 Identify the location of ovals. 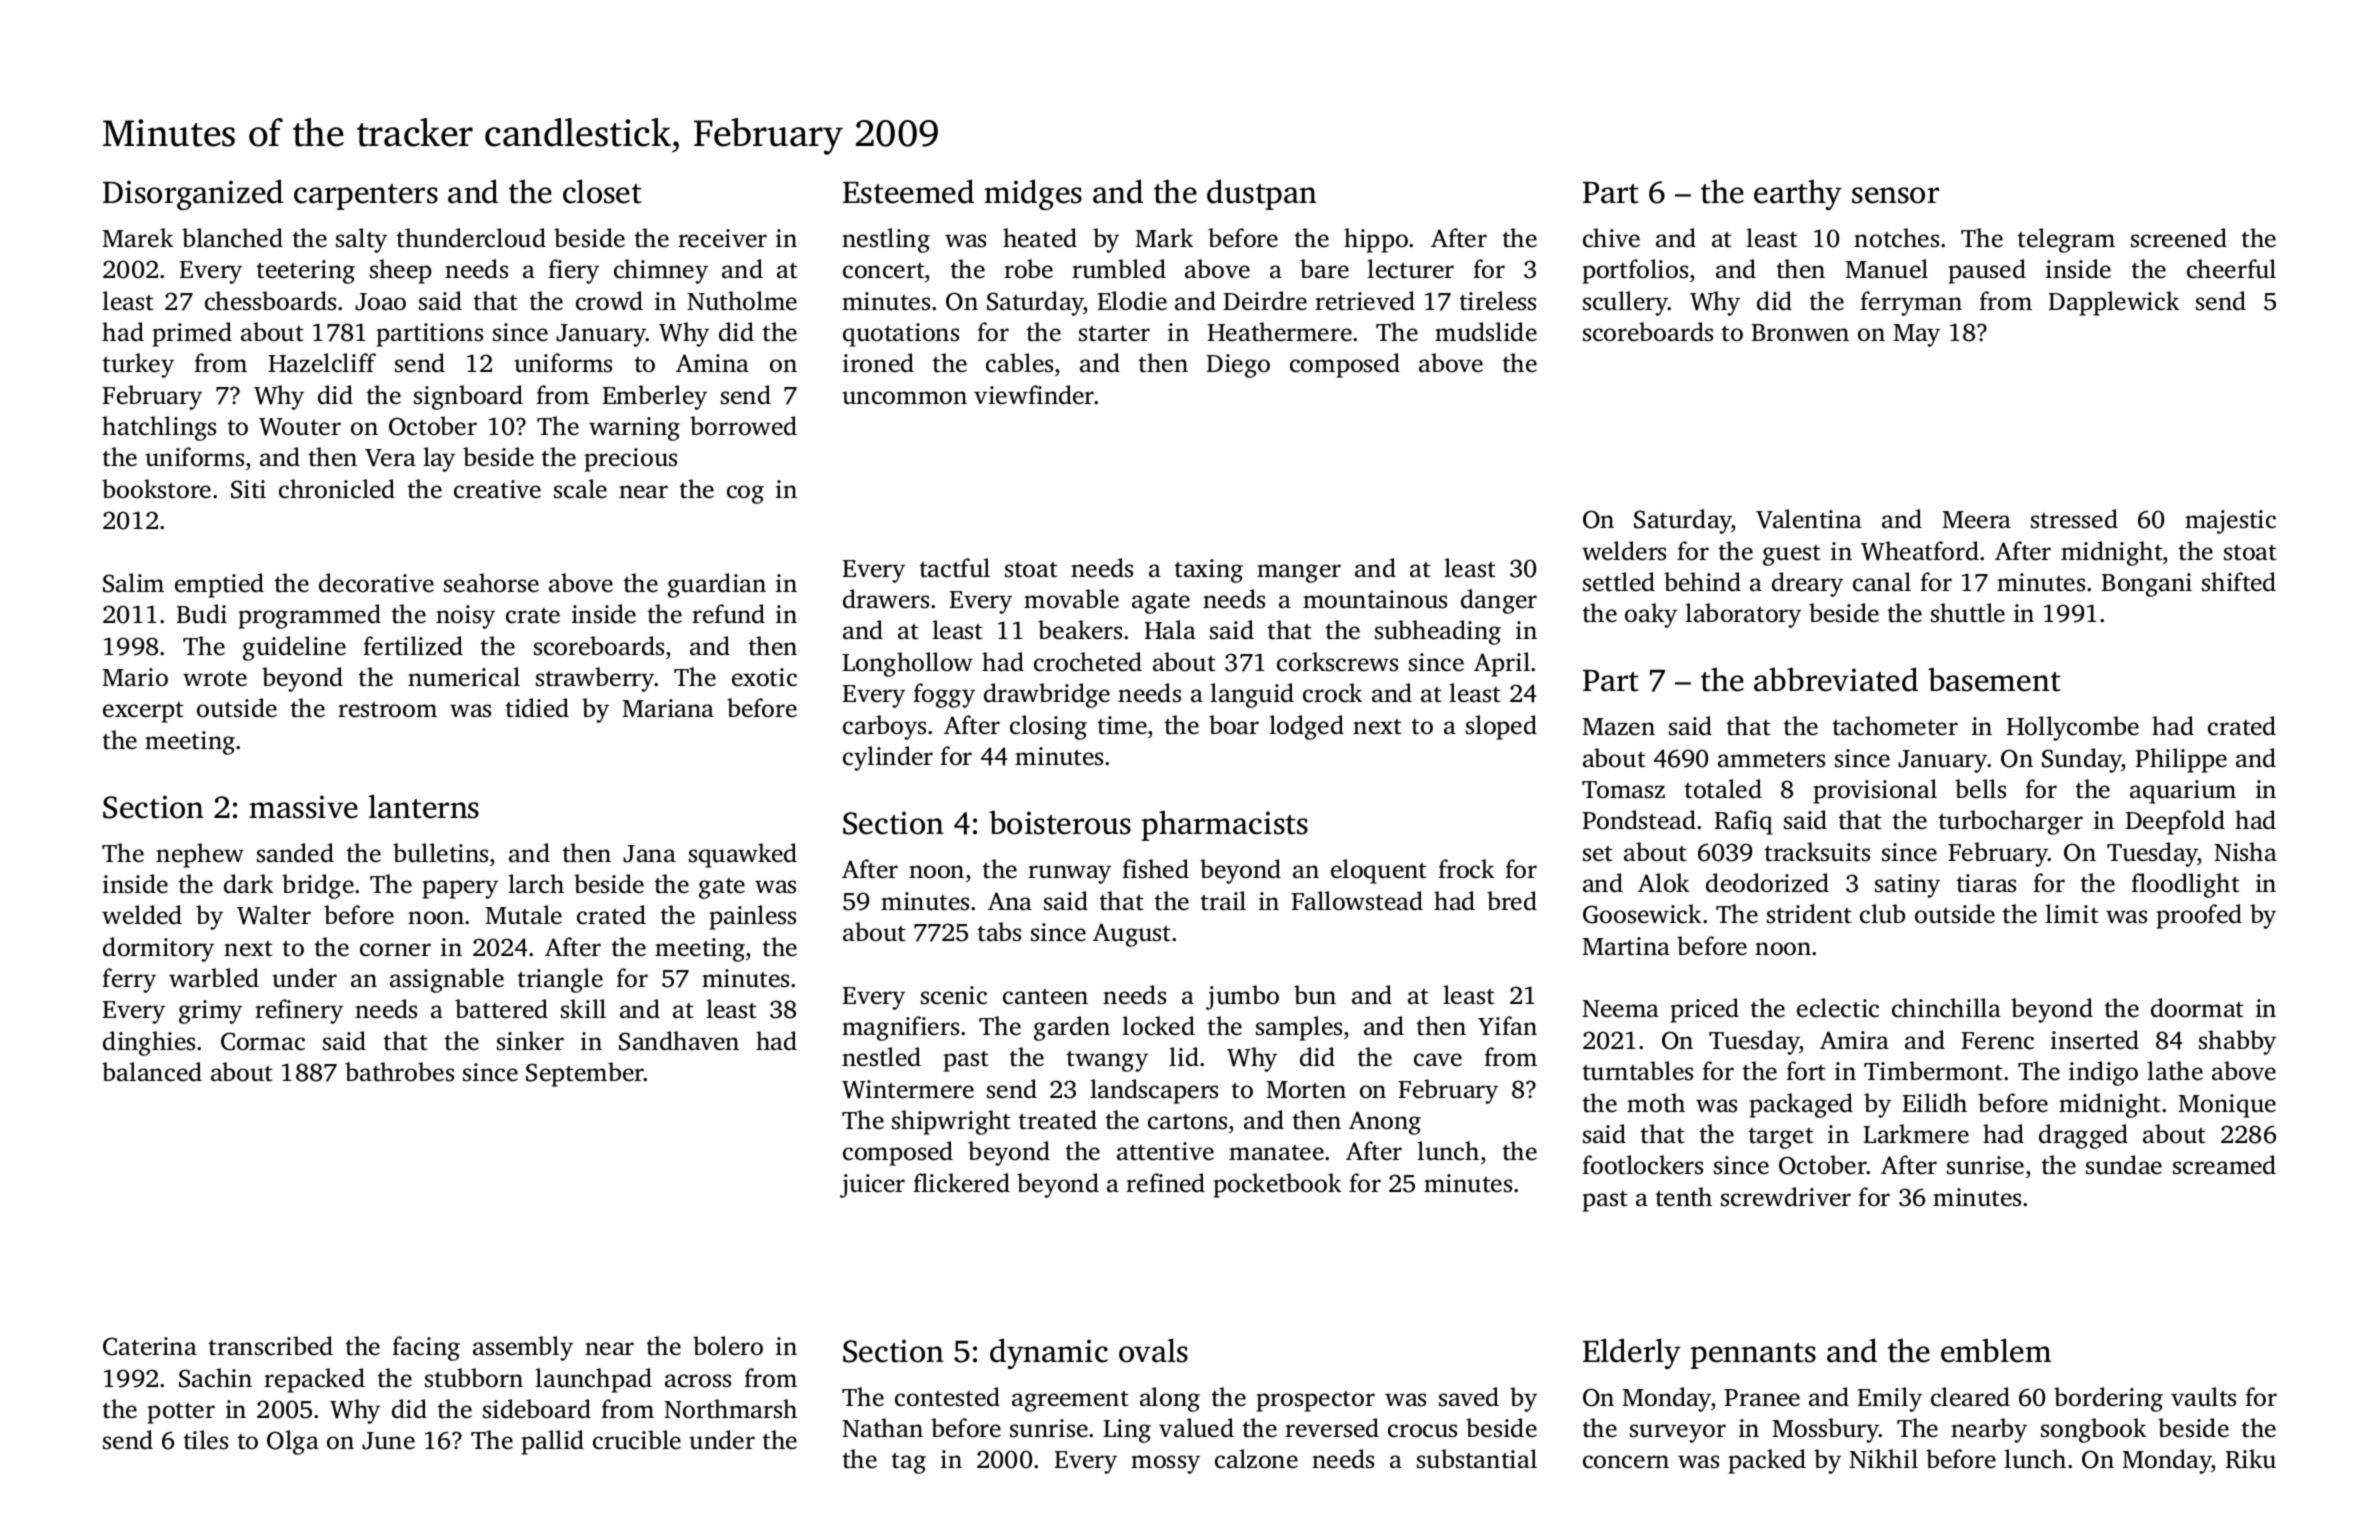
(1153, 1350).
